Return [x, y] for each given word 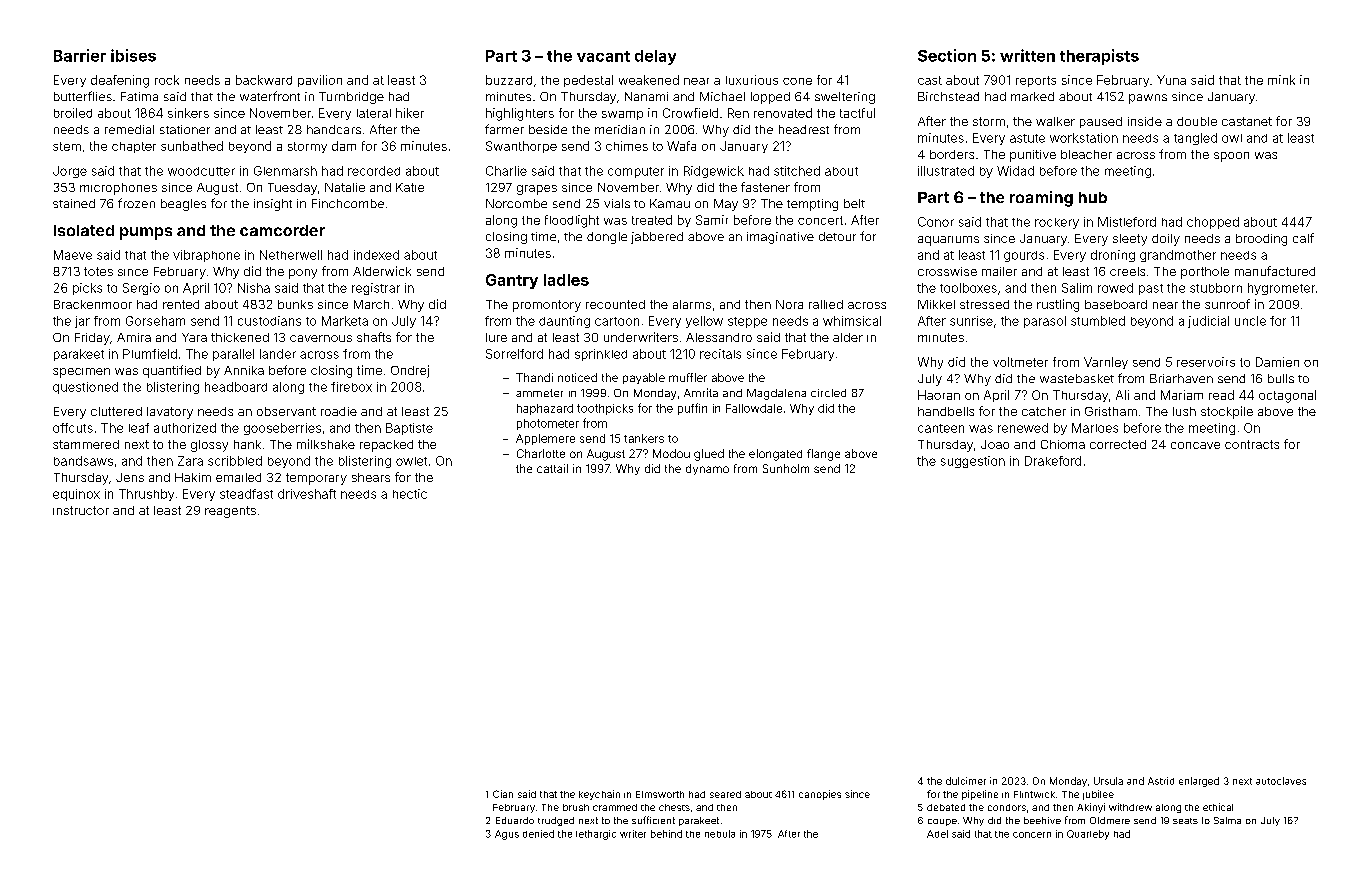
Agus [507, 835]
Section [947, 55]
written [1027, 55]
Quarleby [1088, 835]
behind [666, 834]
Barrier [80, 55]
